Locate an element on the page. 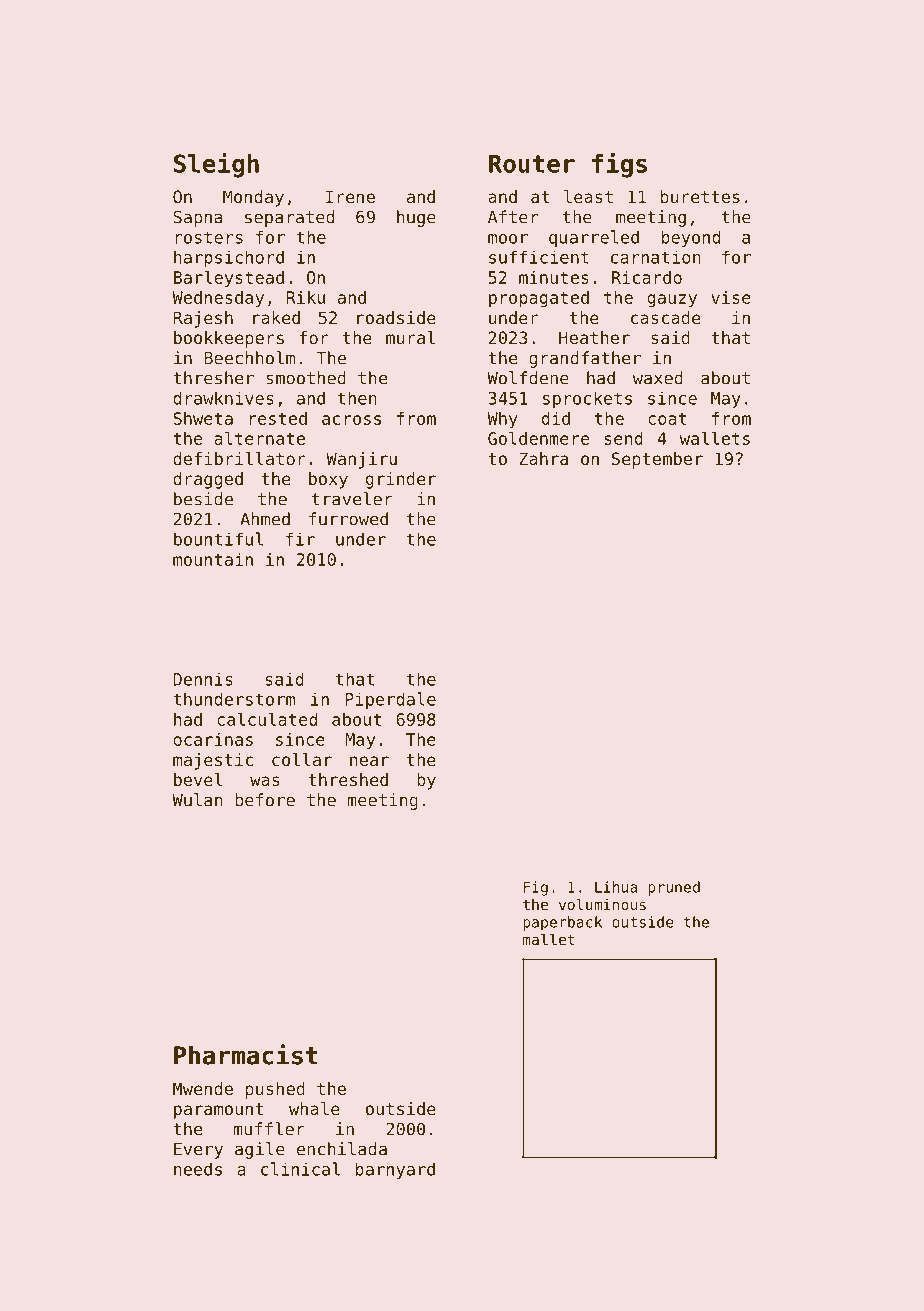 The image size is (924, 1311). grinder is located at coordinates (401, 480).
